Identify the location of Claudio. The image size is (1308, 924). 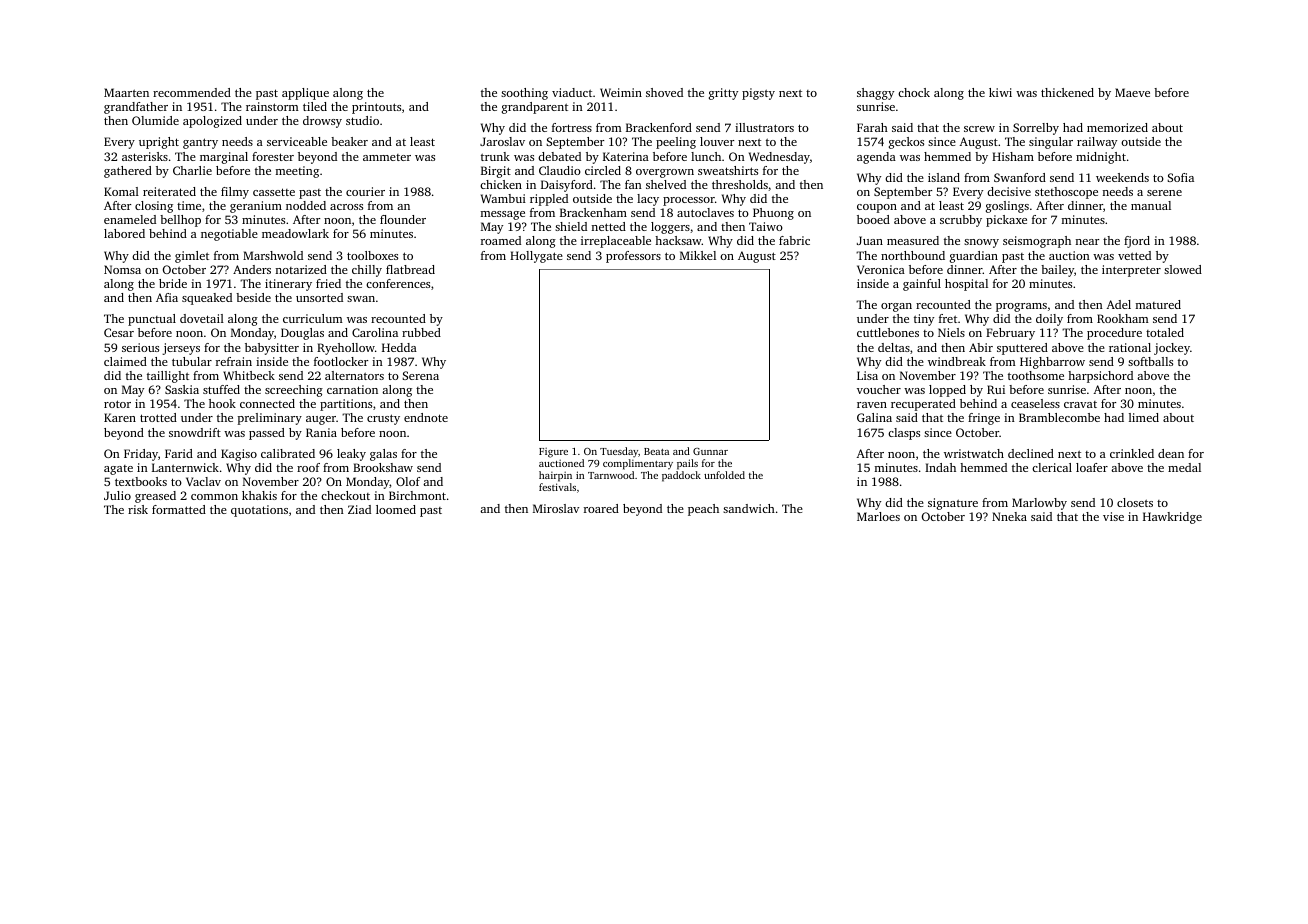
(560, 170).
